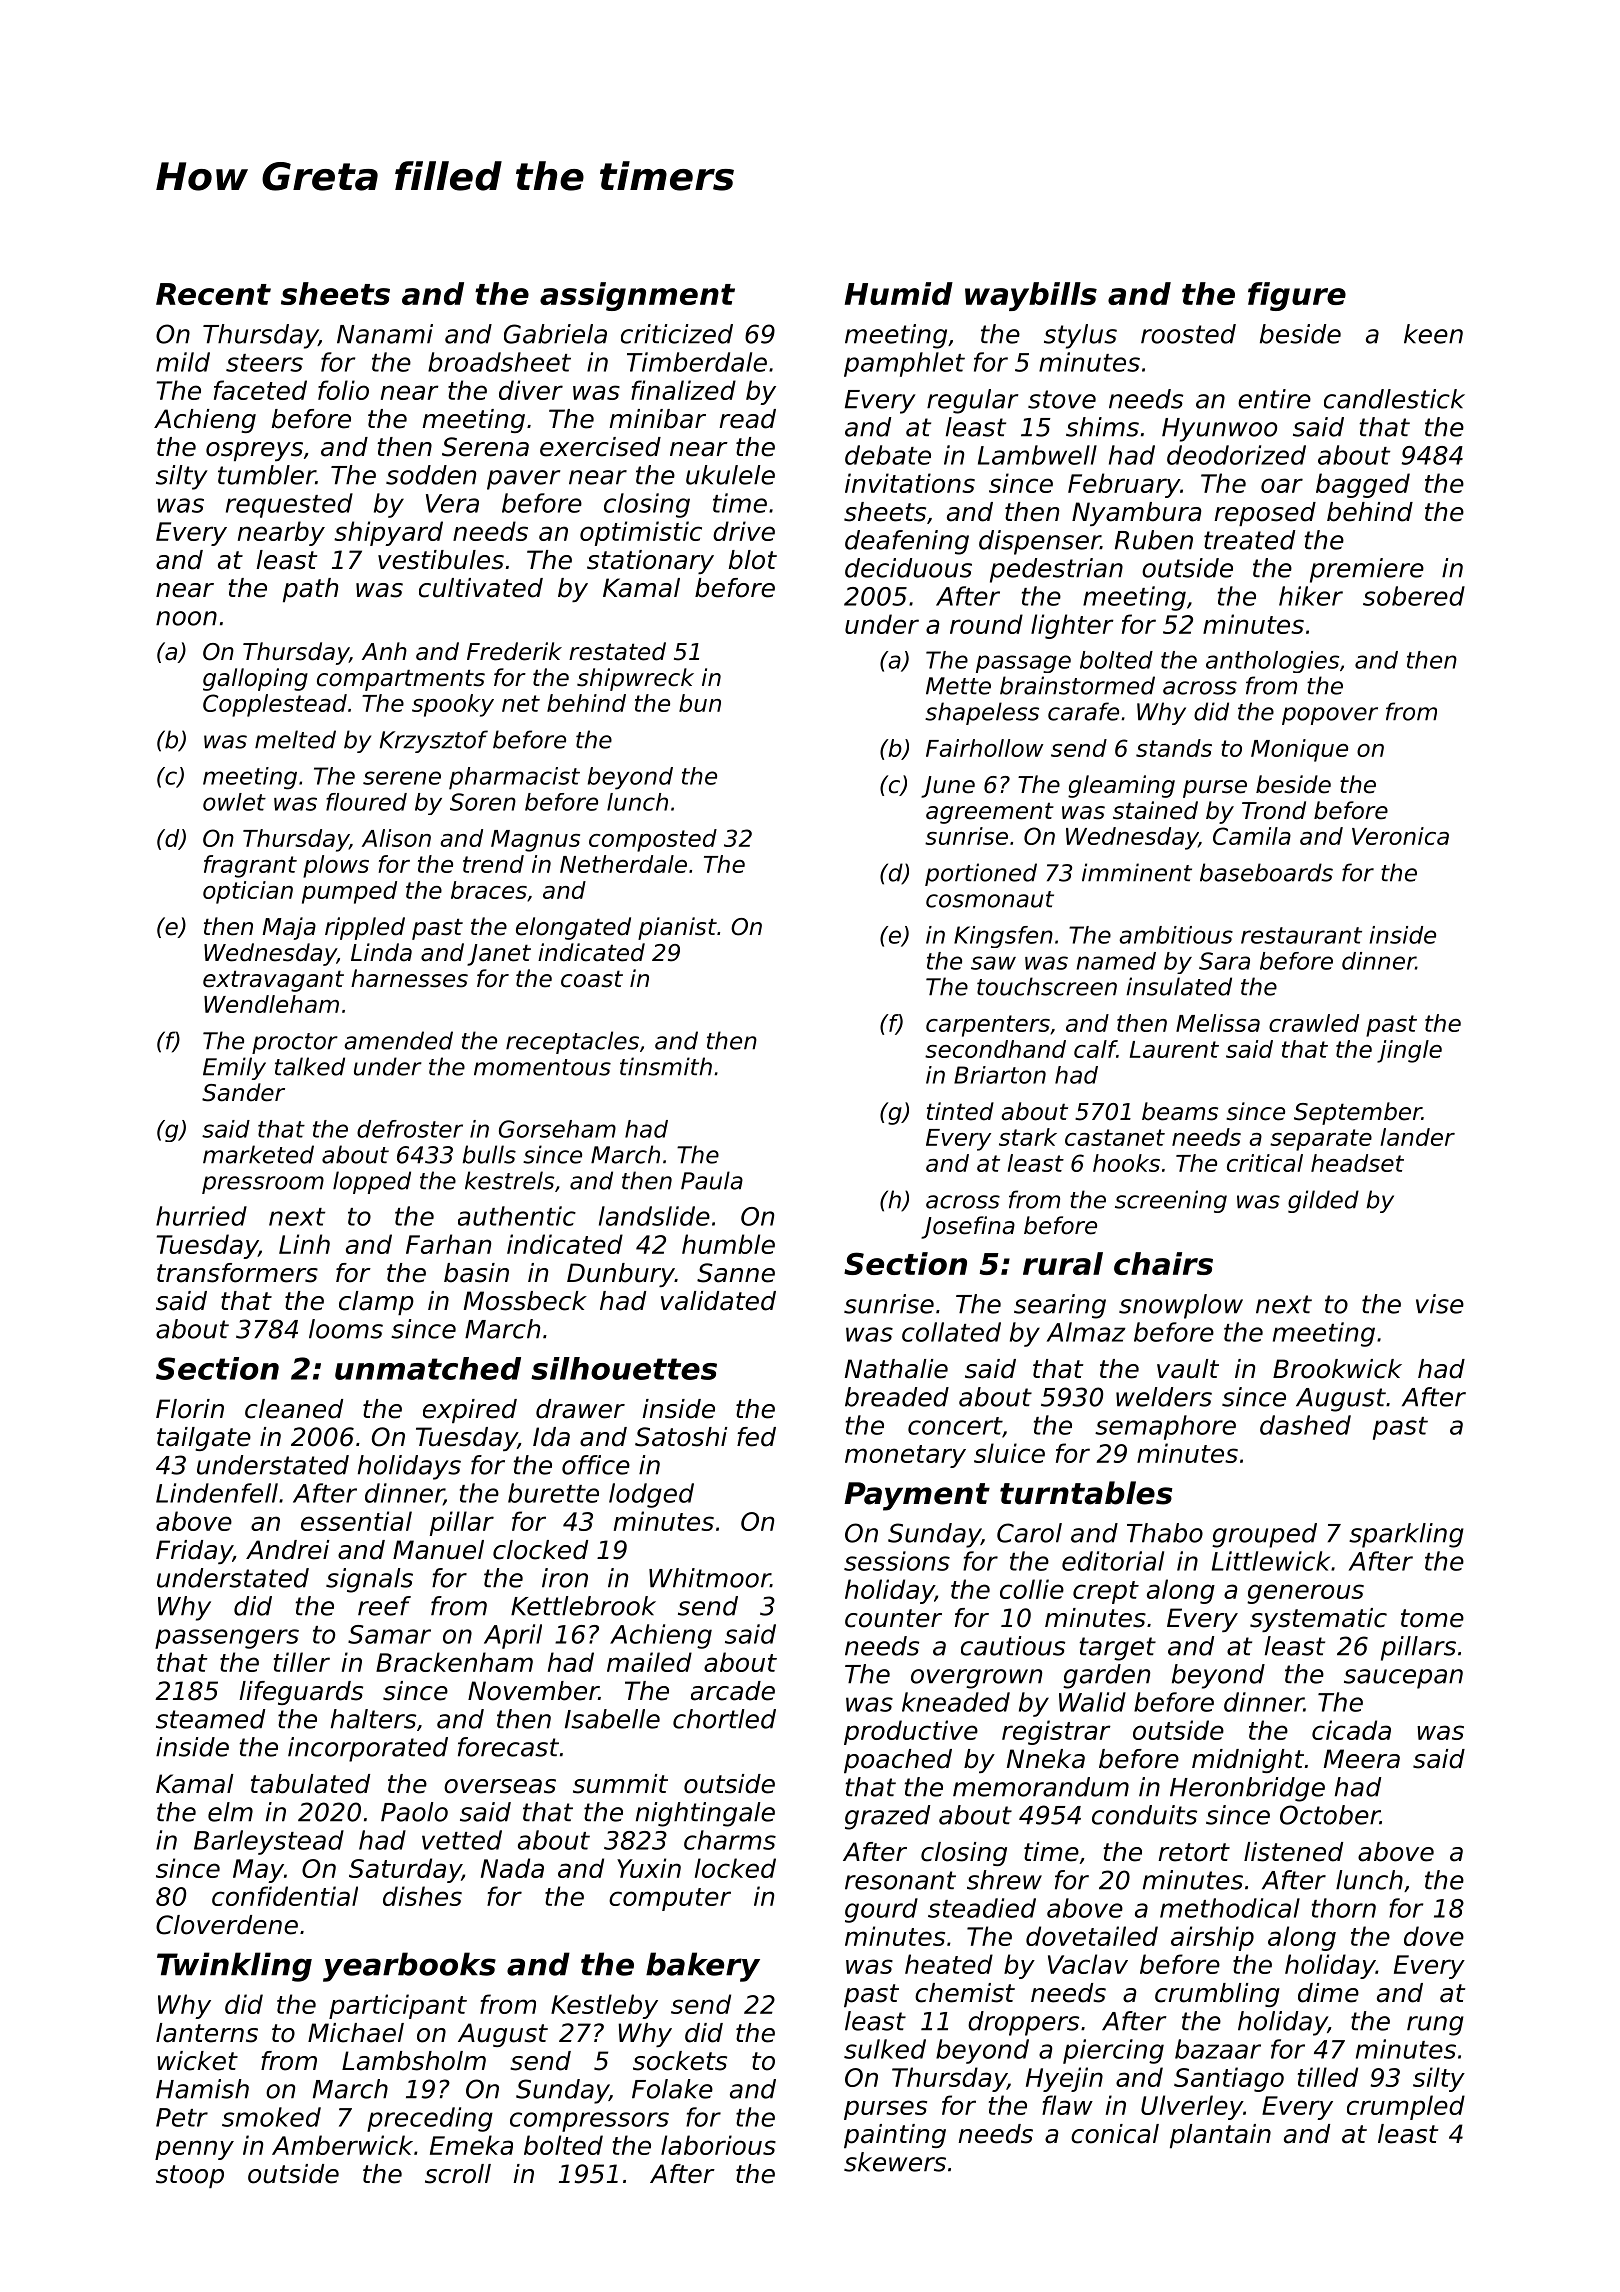 Image resolution: width=1620 pixels, height=2292 pixels. I want to click on saucepan, so click(1403, 1679).
